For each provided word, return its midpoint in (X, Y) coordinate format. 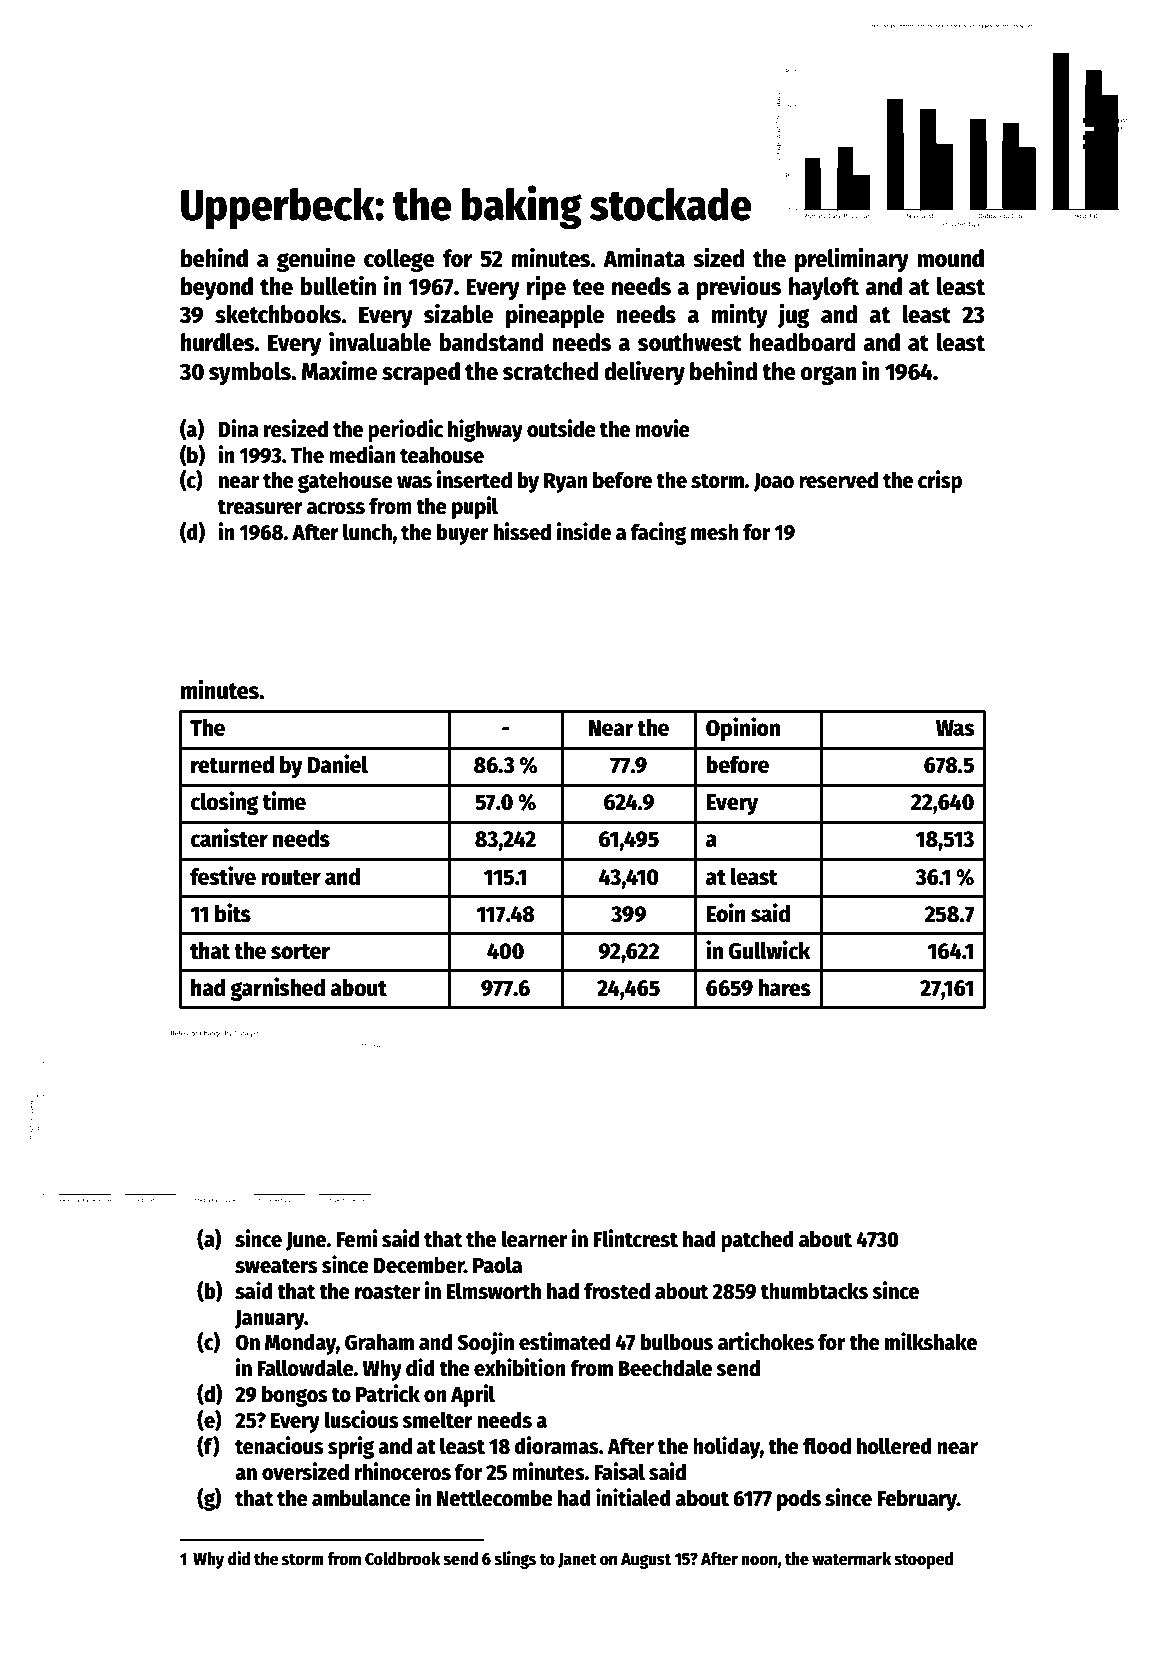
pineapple (555, 316)
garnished (277, 989)
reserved (838, 480)
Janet (577, 1560)
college (399, 260)
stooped (923, 1560)
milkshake (931, 1341)
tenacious (279, 1445)
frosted (617, 1291)
